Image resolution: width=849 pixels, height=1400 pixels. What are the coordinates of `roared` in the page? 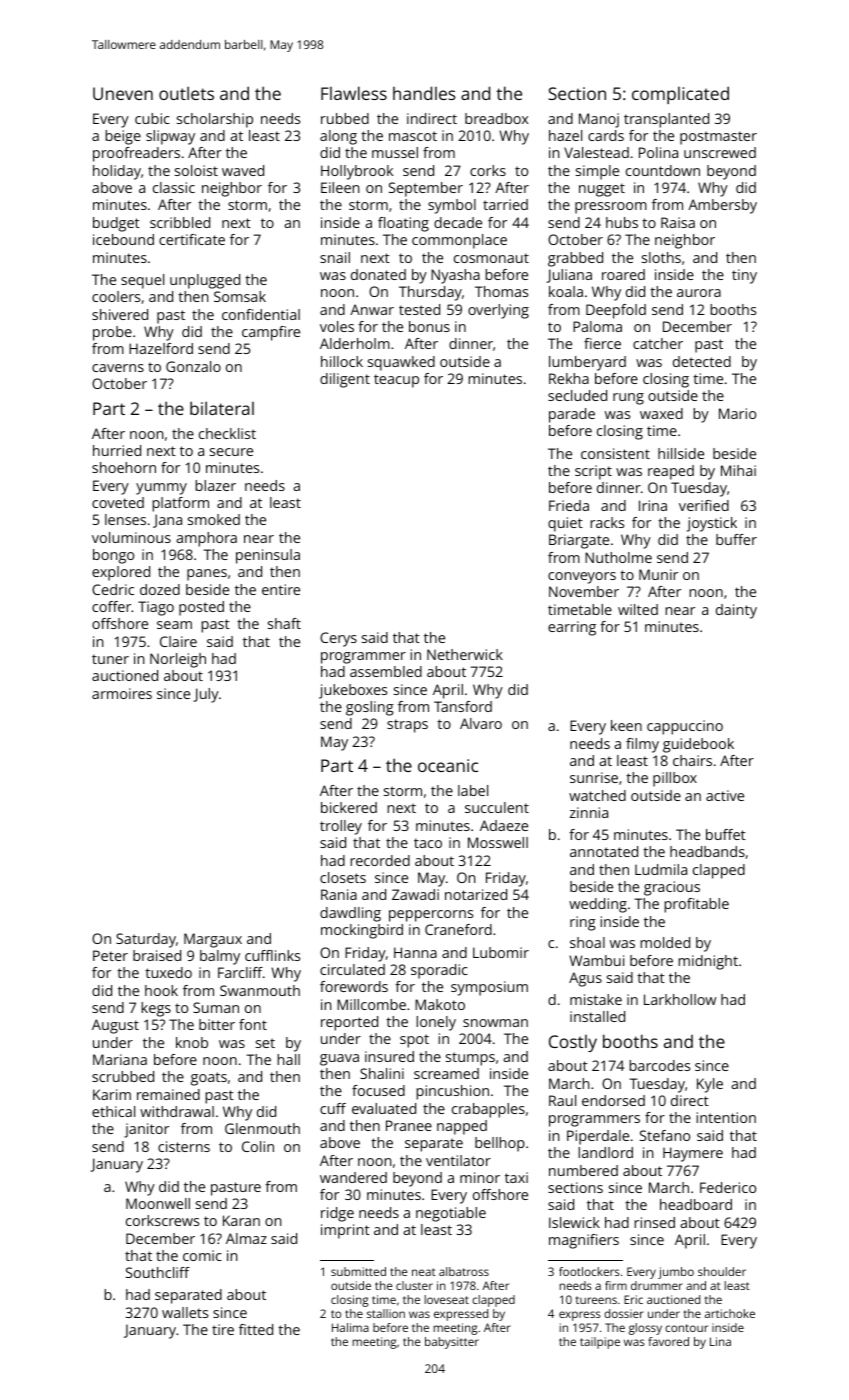 It's located at (623, 274).
